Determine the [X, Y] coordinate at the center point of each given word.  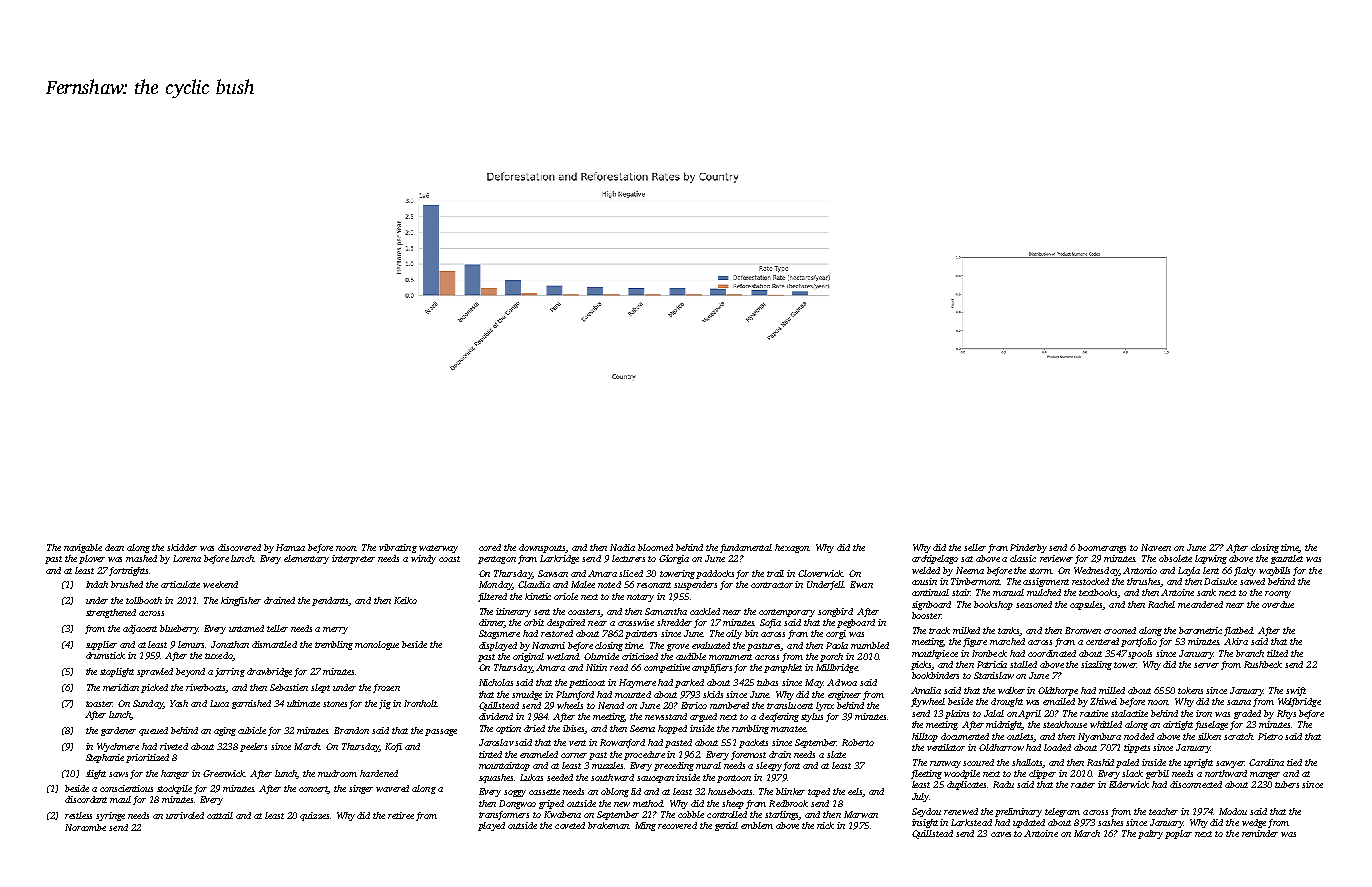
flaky [1245, 571]
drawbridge [269, 672]
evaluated [711, 645]
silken [1209, 736]
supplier [101, 645]
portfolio [1139, 642]
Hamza [290, 547]
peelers [253, 747]
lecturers [628, 558]
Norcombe [85, 827]
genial [726, 826]
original [528, 657]
